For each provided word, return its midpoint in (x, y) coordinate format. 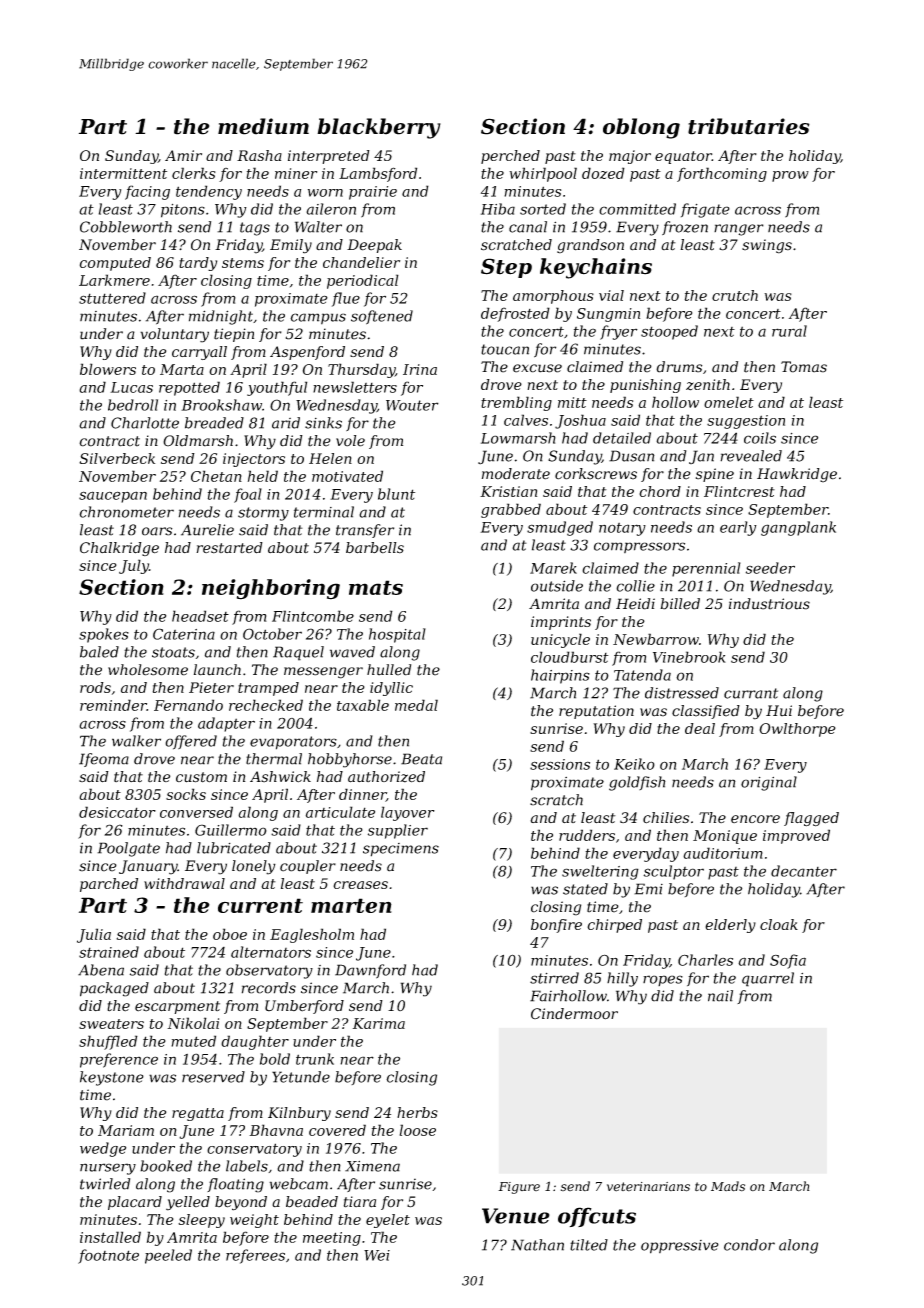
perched (510, 157)
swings (767, 246)
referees (255, 1256)
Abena (101, 970)
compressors (639, 547)
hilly (622, 979)
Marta (182, 369)
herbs (417, 1112)
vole (350, 441)
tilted (589, 1245)
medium (263, 126)
